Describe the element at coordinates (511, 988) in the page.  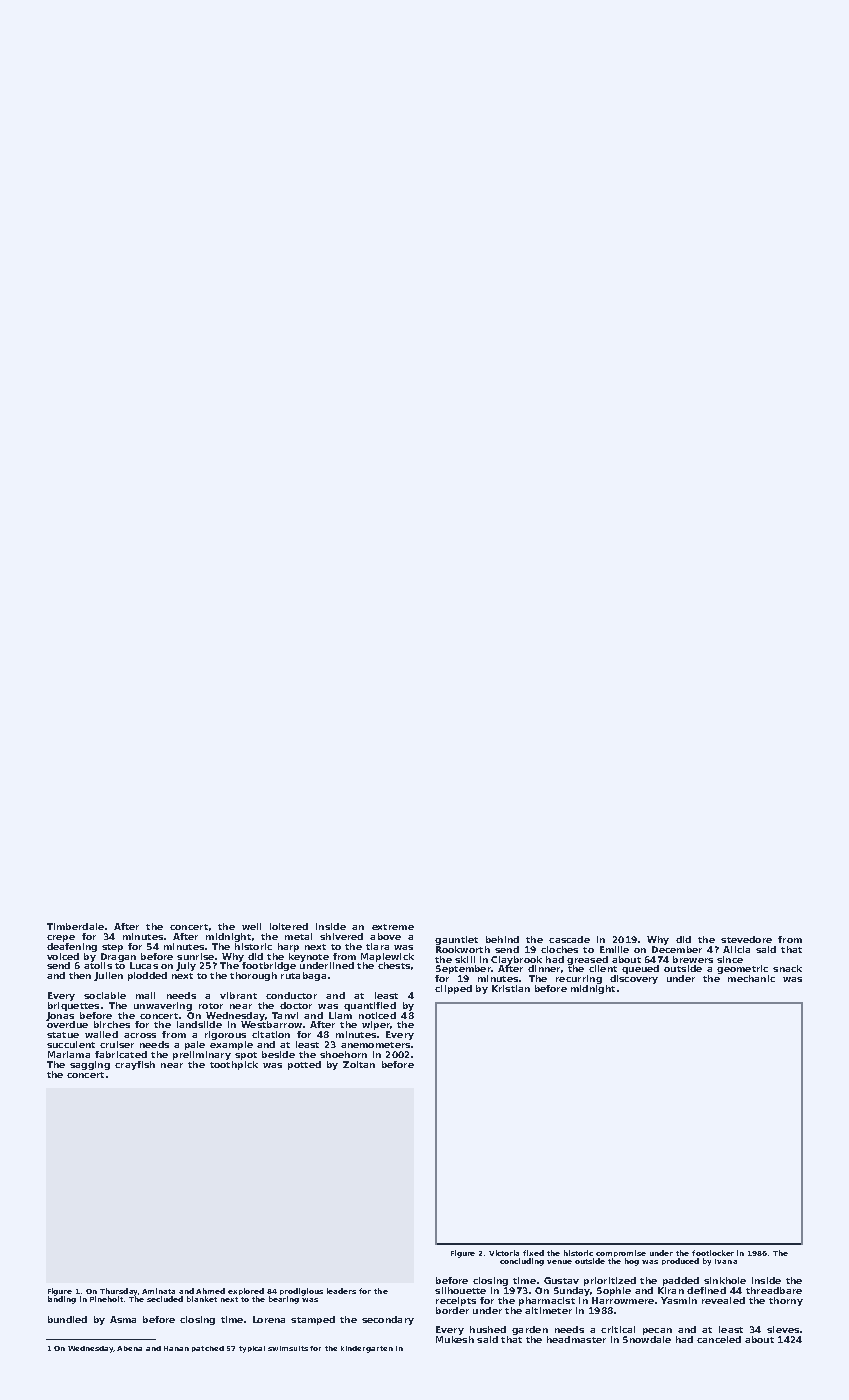
I see `Kristian` at that location.
